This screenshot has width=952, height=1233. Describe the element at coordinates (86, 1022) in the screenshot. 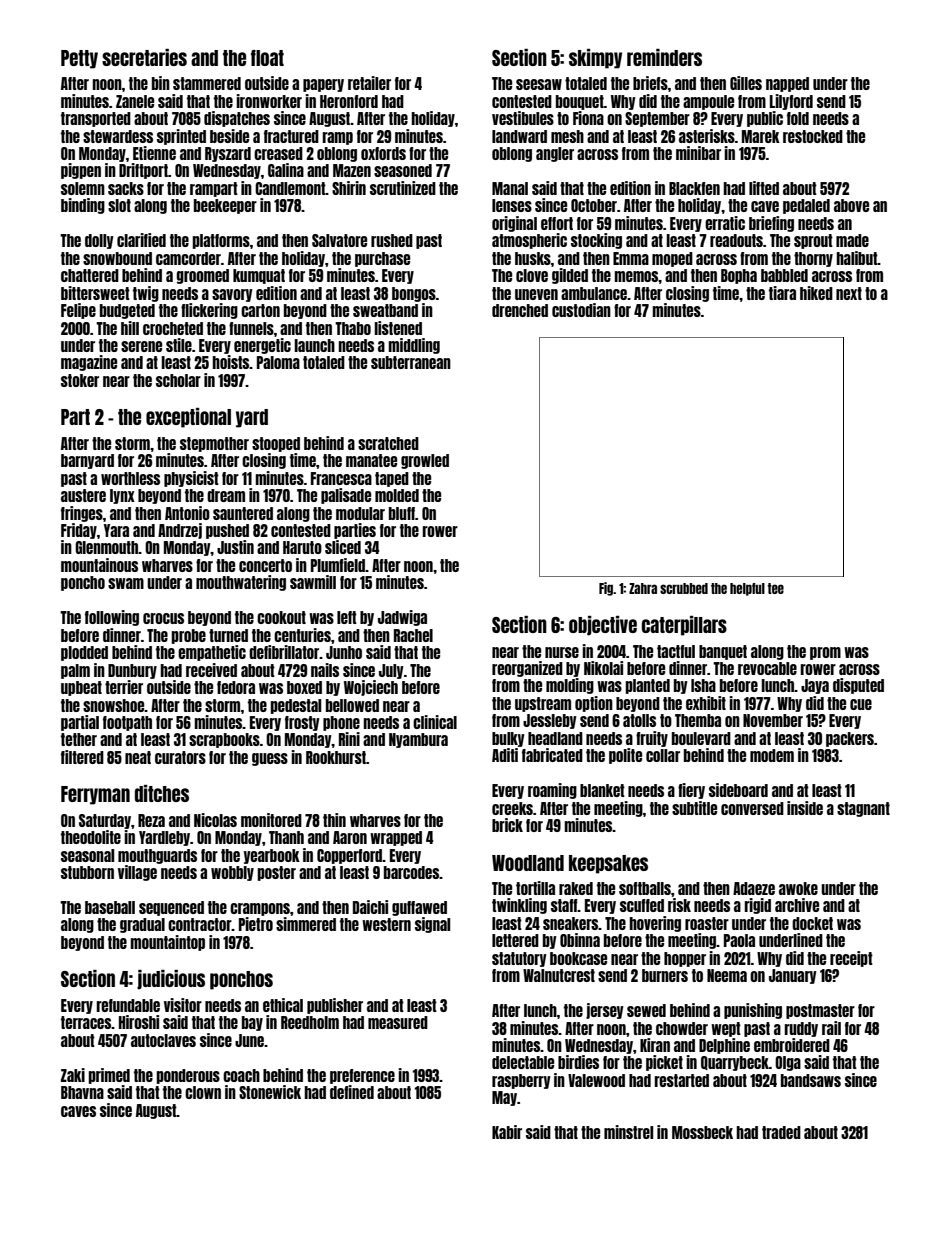

I see `terraces` at that location.
